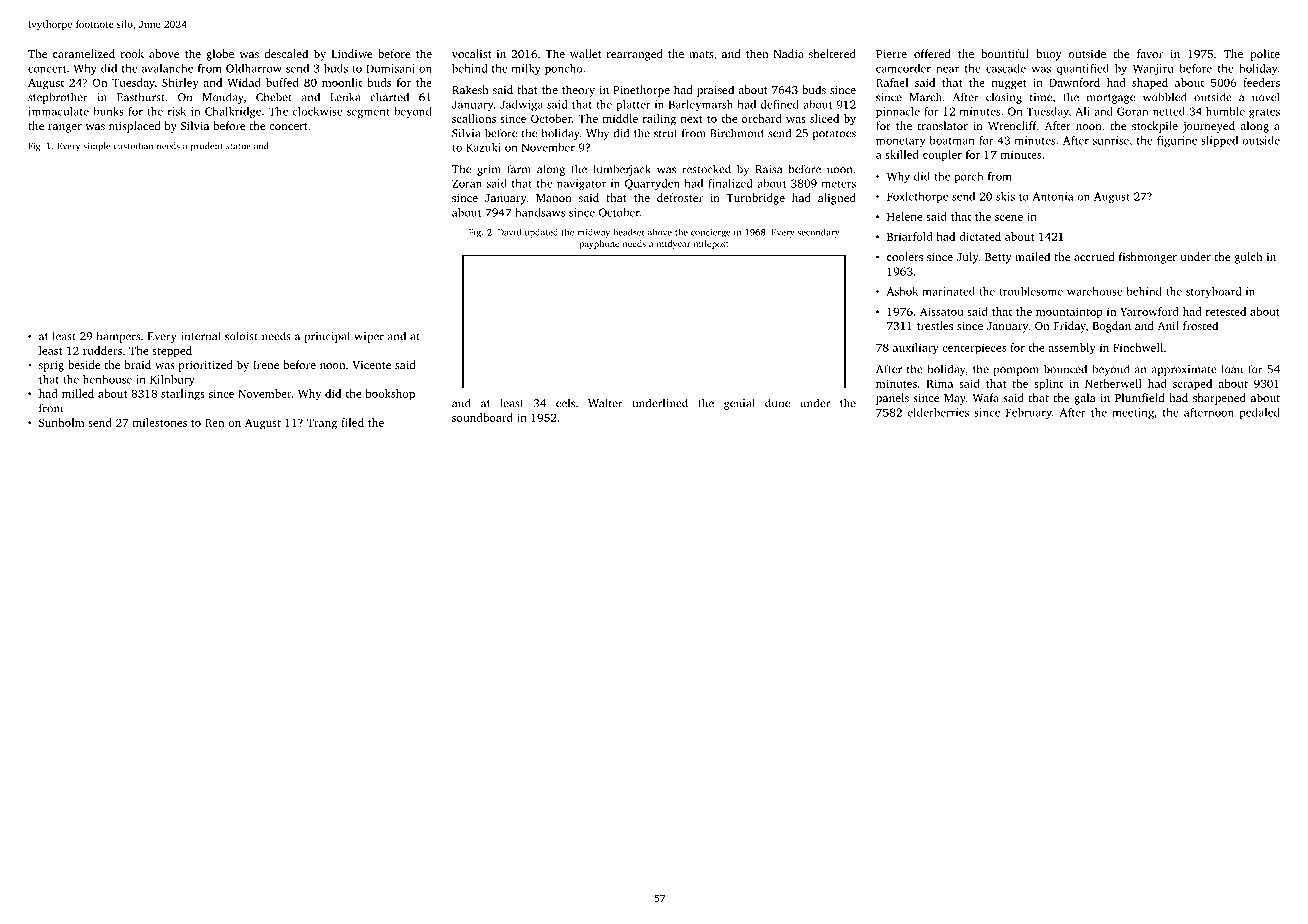 The height and width of the document is (924, 1308). What do you see at coordinates (201, 336) in the document?
I see `internal` at bounding box center [201, 336].
